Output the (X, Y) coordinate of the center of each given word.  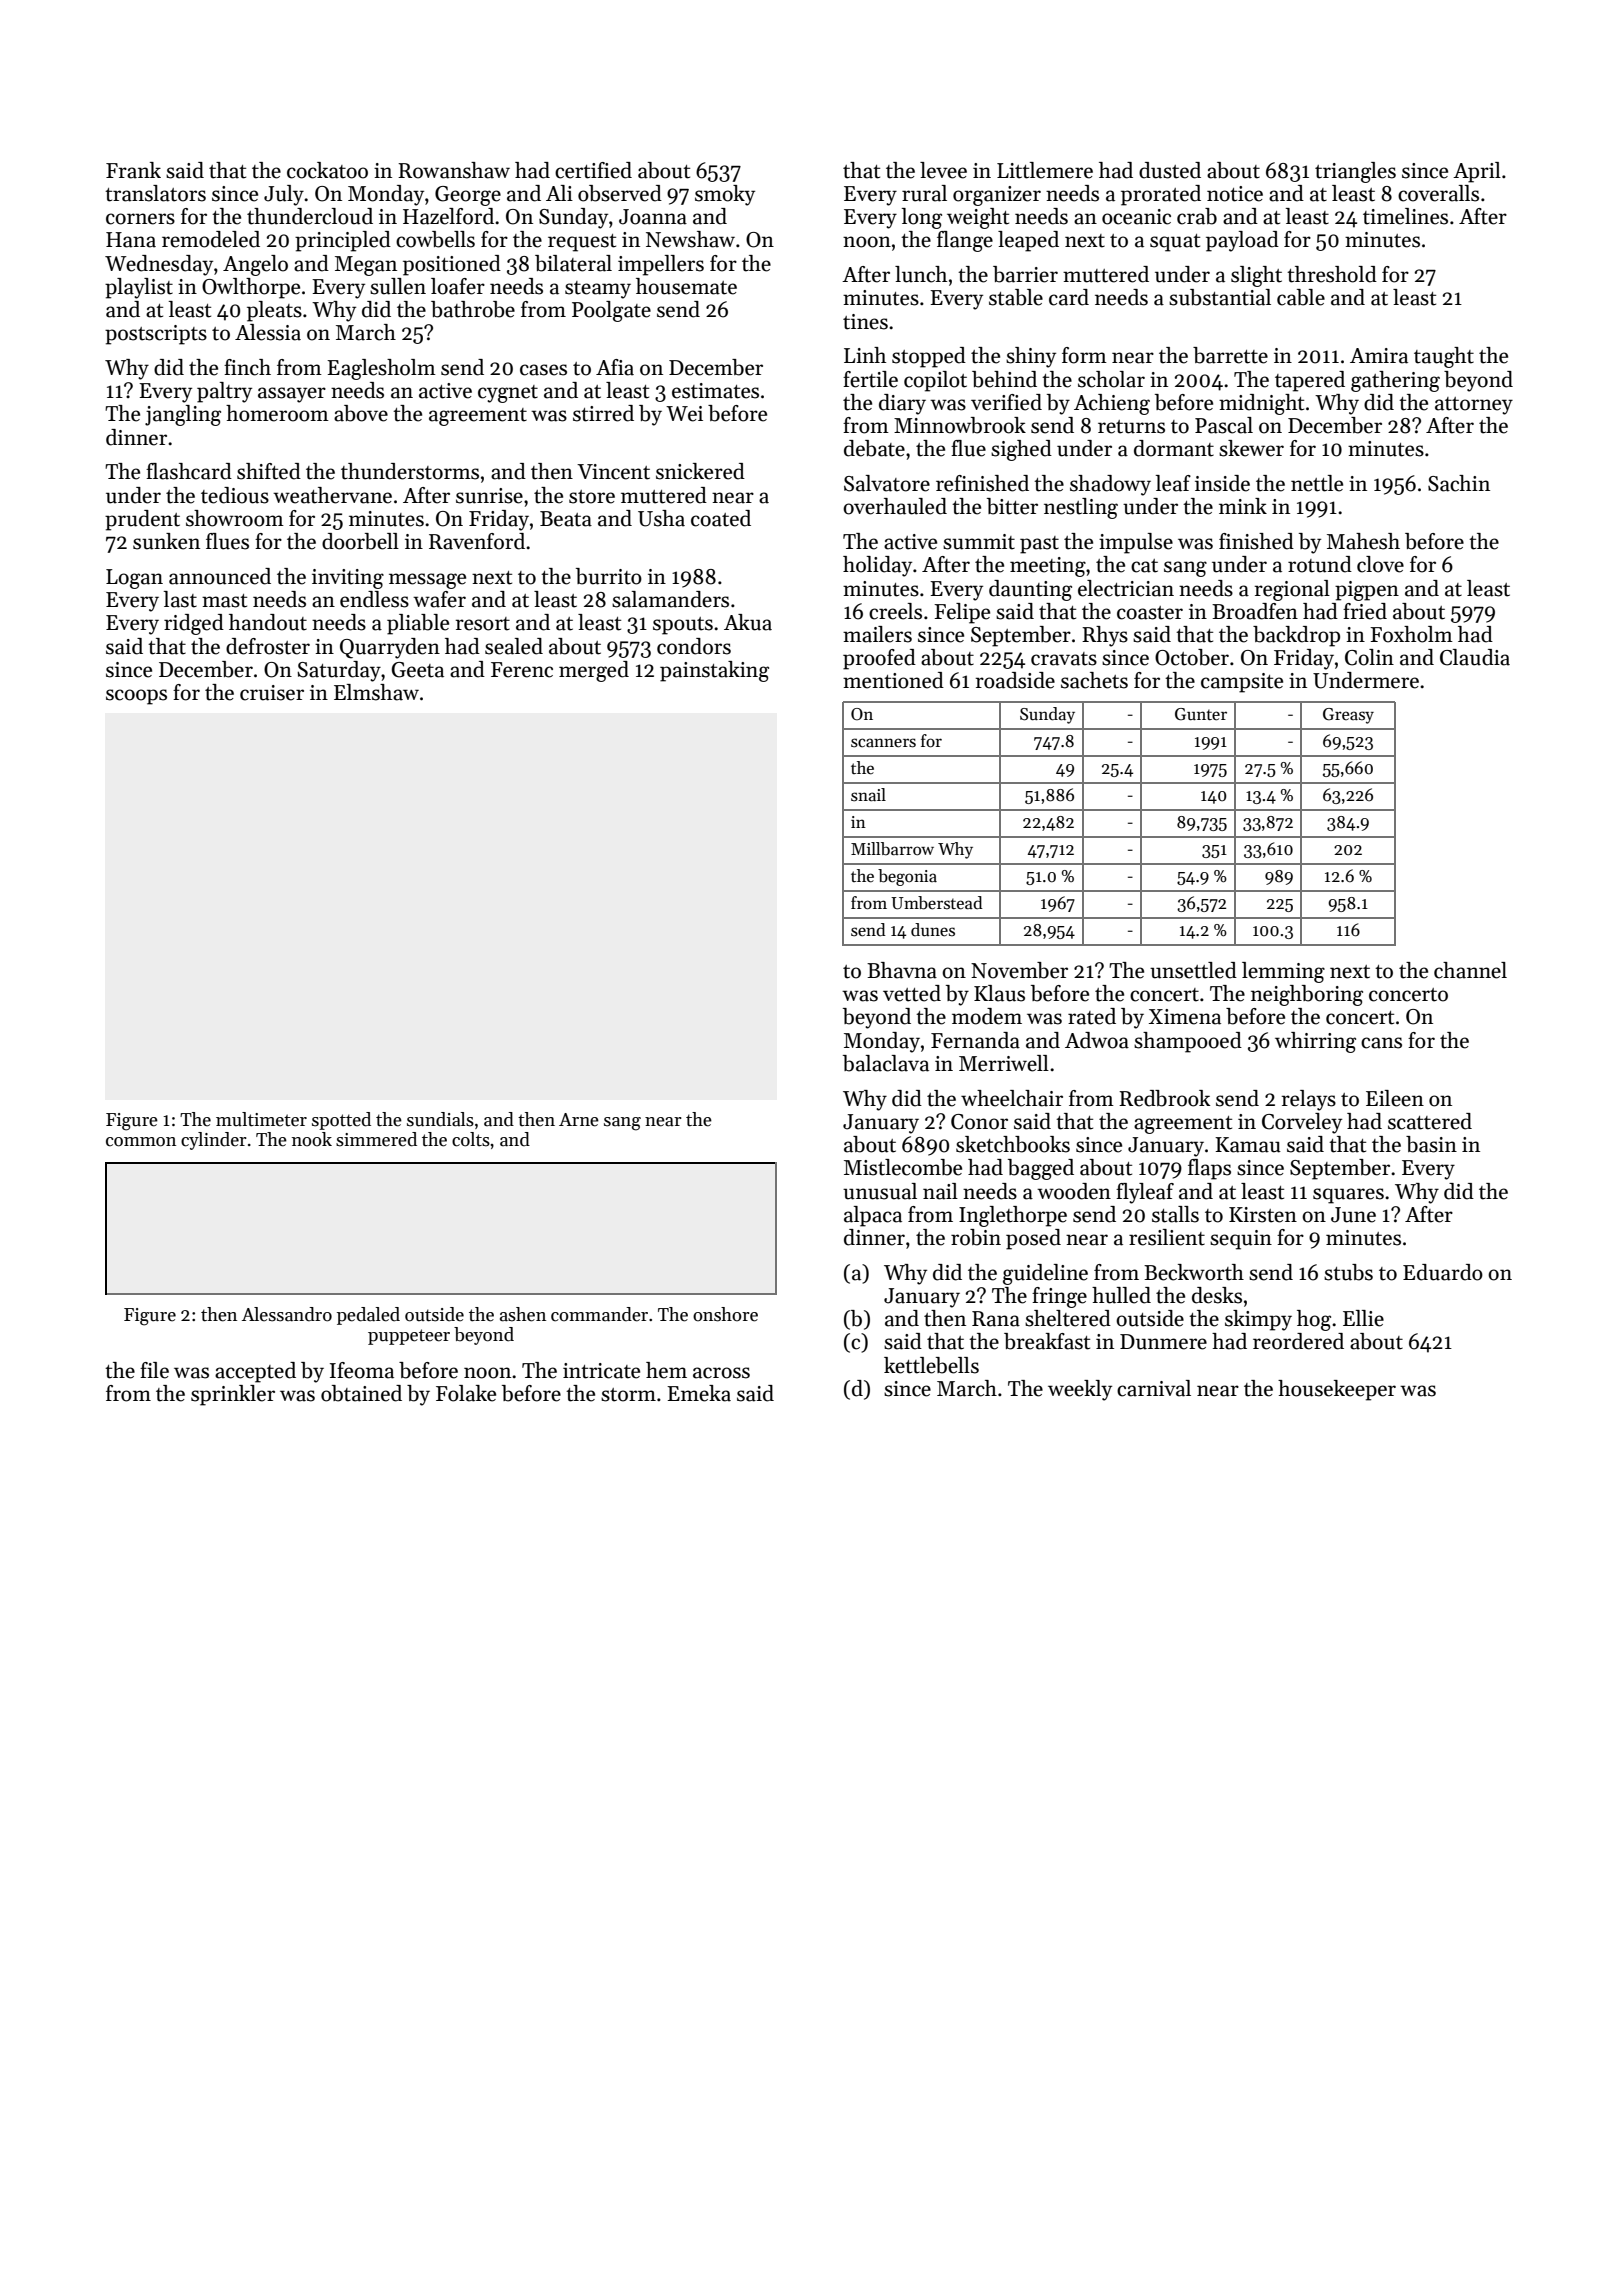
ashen (523, 1314)
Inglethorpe (1013, 1216)
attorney (1474, 406)
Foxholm (1411, 634)
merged (594, 671)
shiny (1031, 357)
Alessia (268, 332)
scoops (136, 697)
